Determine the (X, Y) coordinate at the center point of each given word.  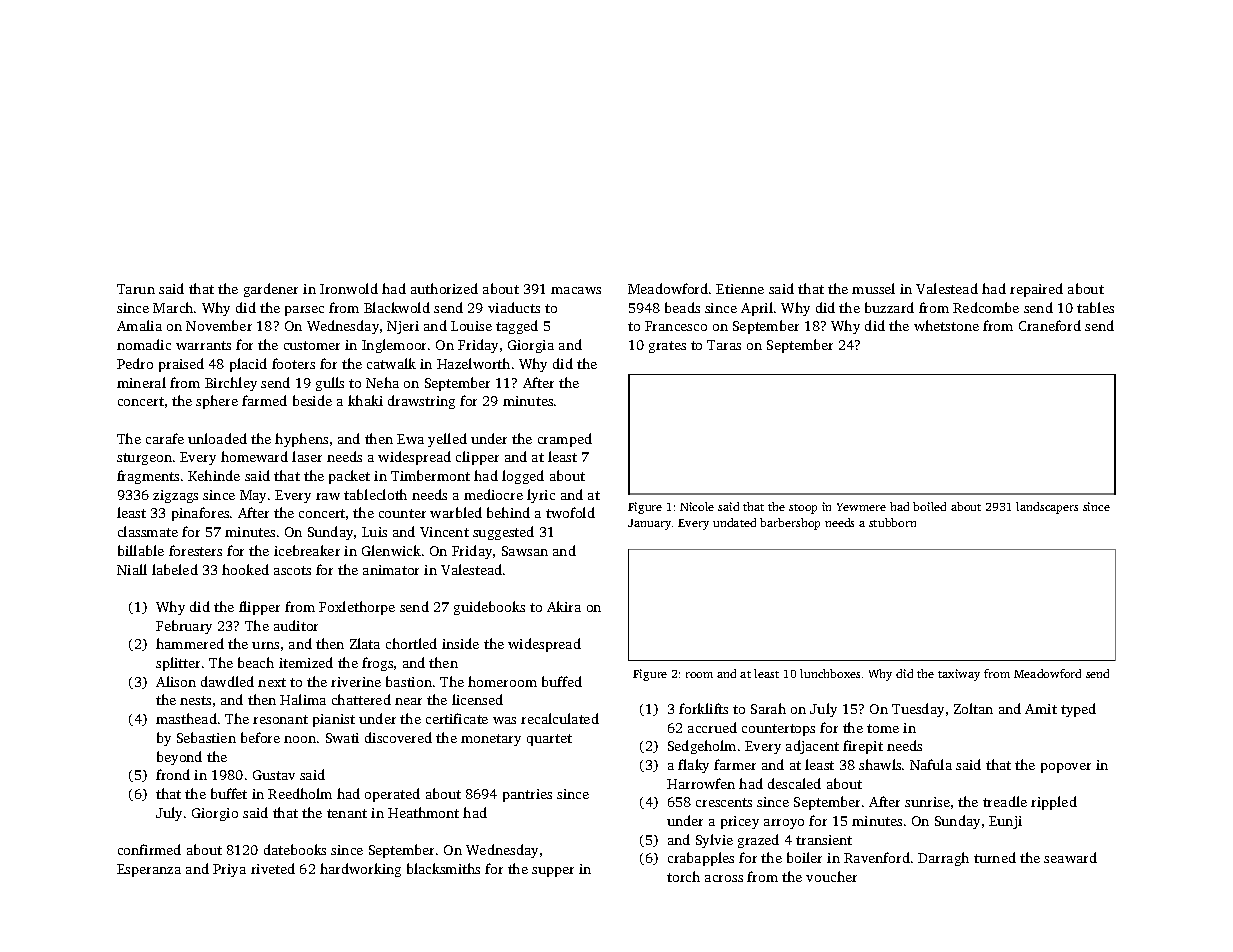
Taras (724, 345)
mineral (141, 382)
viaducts (514, 307)
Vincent (444, 532)
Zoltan (973, 708)
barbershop (790, 524)
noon (300, 739)
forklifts (703, 708)
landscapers (1047, 508)
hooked (245, 569)
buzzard (889, 307)
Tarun (136, 289)
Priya (229, 870)
